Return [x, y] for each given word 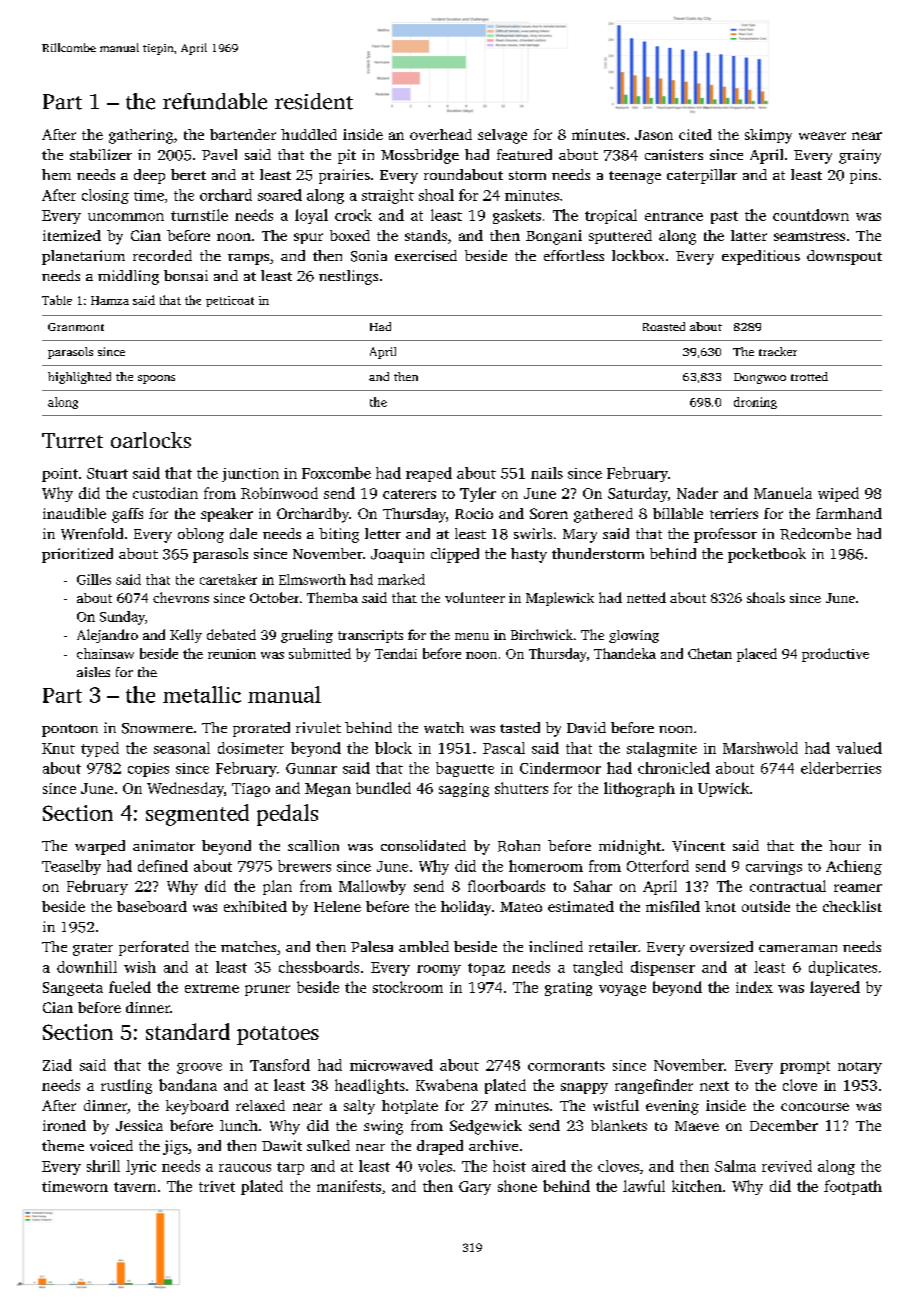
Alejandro [107, 636]
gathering [141, 136]
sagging [464, 790]
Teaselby [71, 867]
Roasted [664, 326]
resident [314, 101]
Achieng [854, 867]
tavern [135, 1187]
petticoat [230, 301]
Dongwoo [760, 378]
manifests [349, 1186]
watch [444, 727]
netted [646, 597]
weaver [822, 136]
